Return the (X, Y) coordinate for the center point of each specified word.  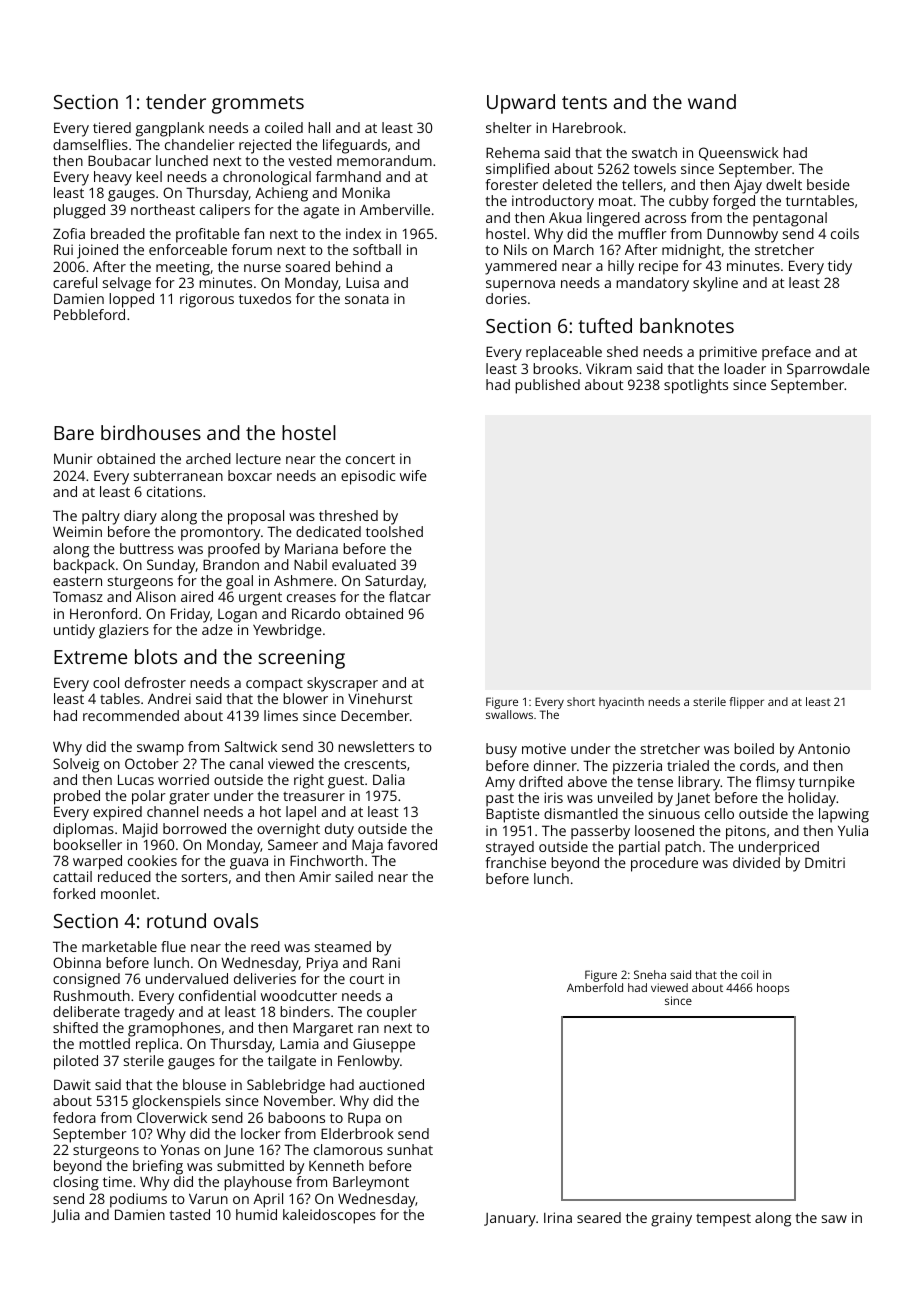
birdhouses (151, 432)
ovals (236, 920)
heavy (113, 178)
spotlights (696, 386)
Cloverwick (172, 1117)
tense (655, 782)
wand (712, 101)
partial (639, 848)
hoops (773, 989)
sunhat (410, 1149)
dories (506, 298)
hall (319, 127)
